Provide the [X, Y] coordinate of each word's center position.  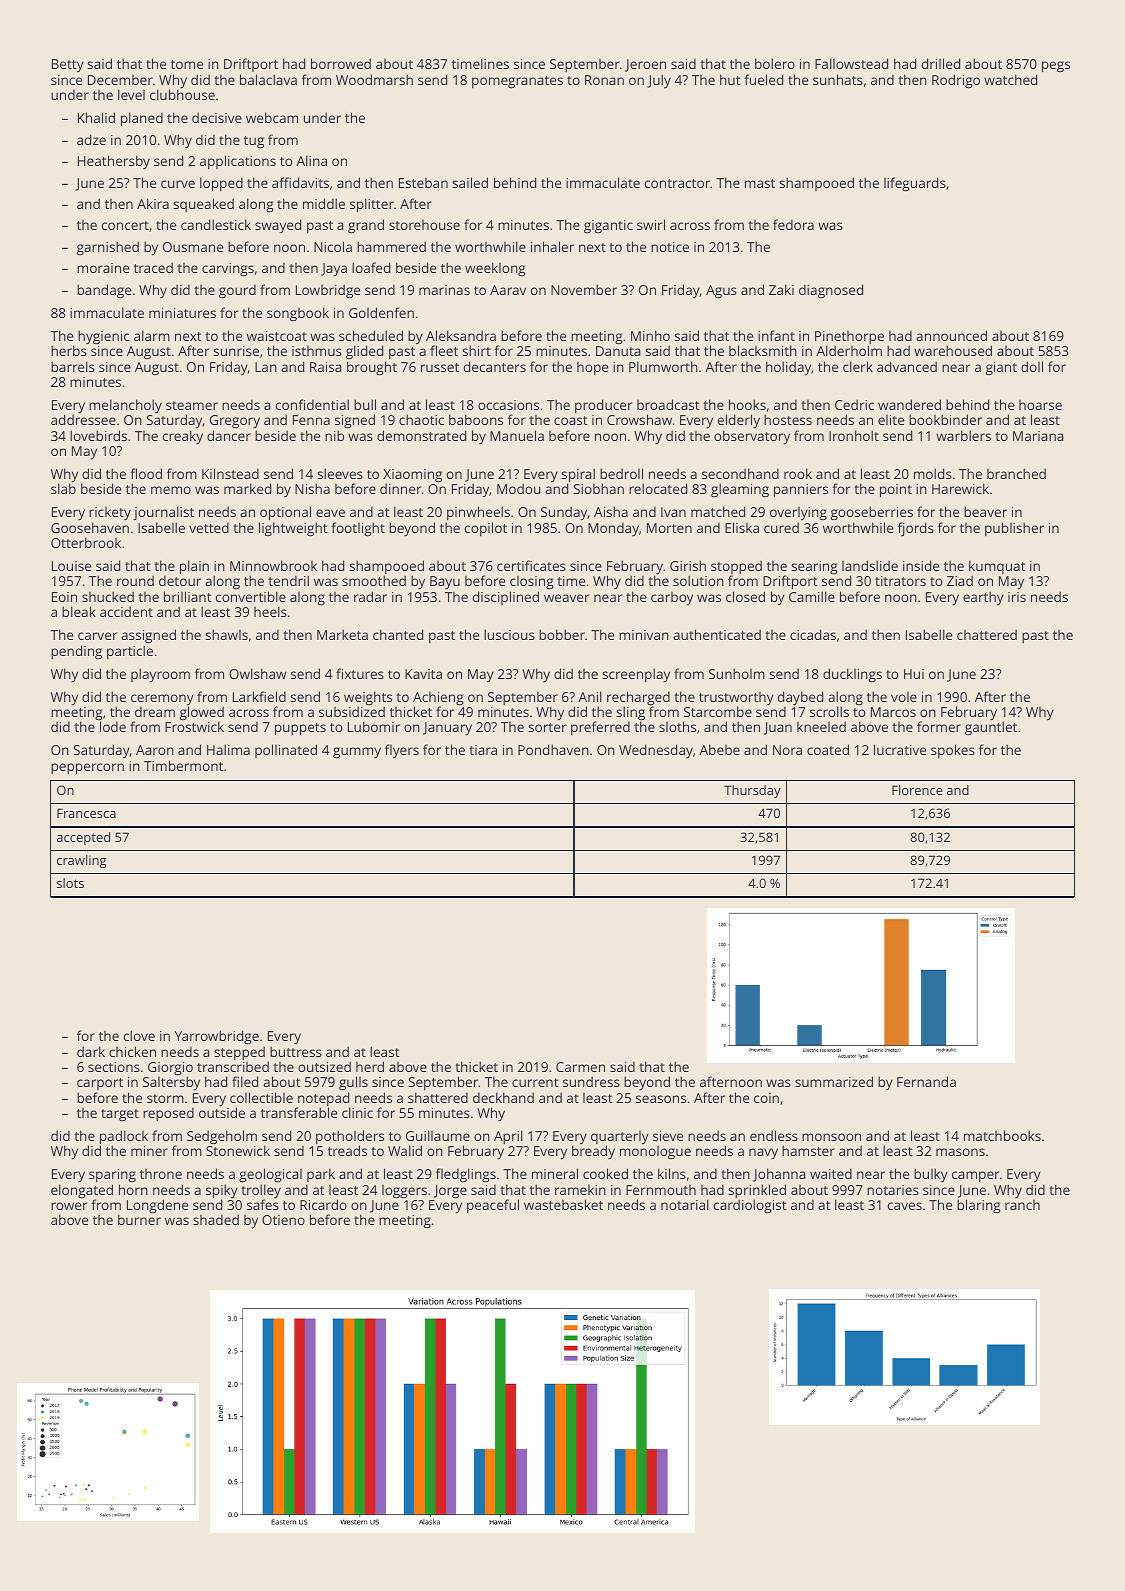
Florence [917, 790]
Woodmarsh [374, 79]
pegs [1056, 67]
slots [70, 883]
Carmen [580, 1067]
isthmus [317, 351]
